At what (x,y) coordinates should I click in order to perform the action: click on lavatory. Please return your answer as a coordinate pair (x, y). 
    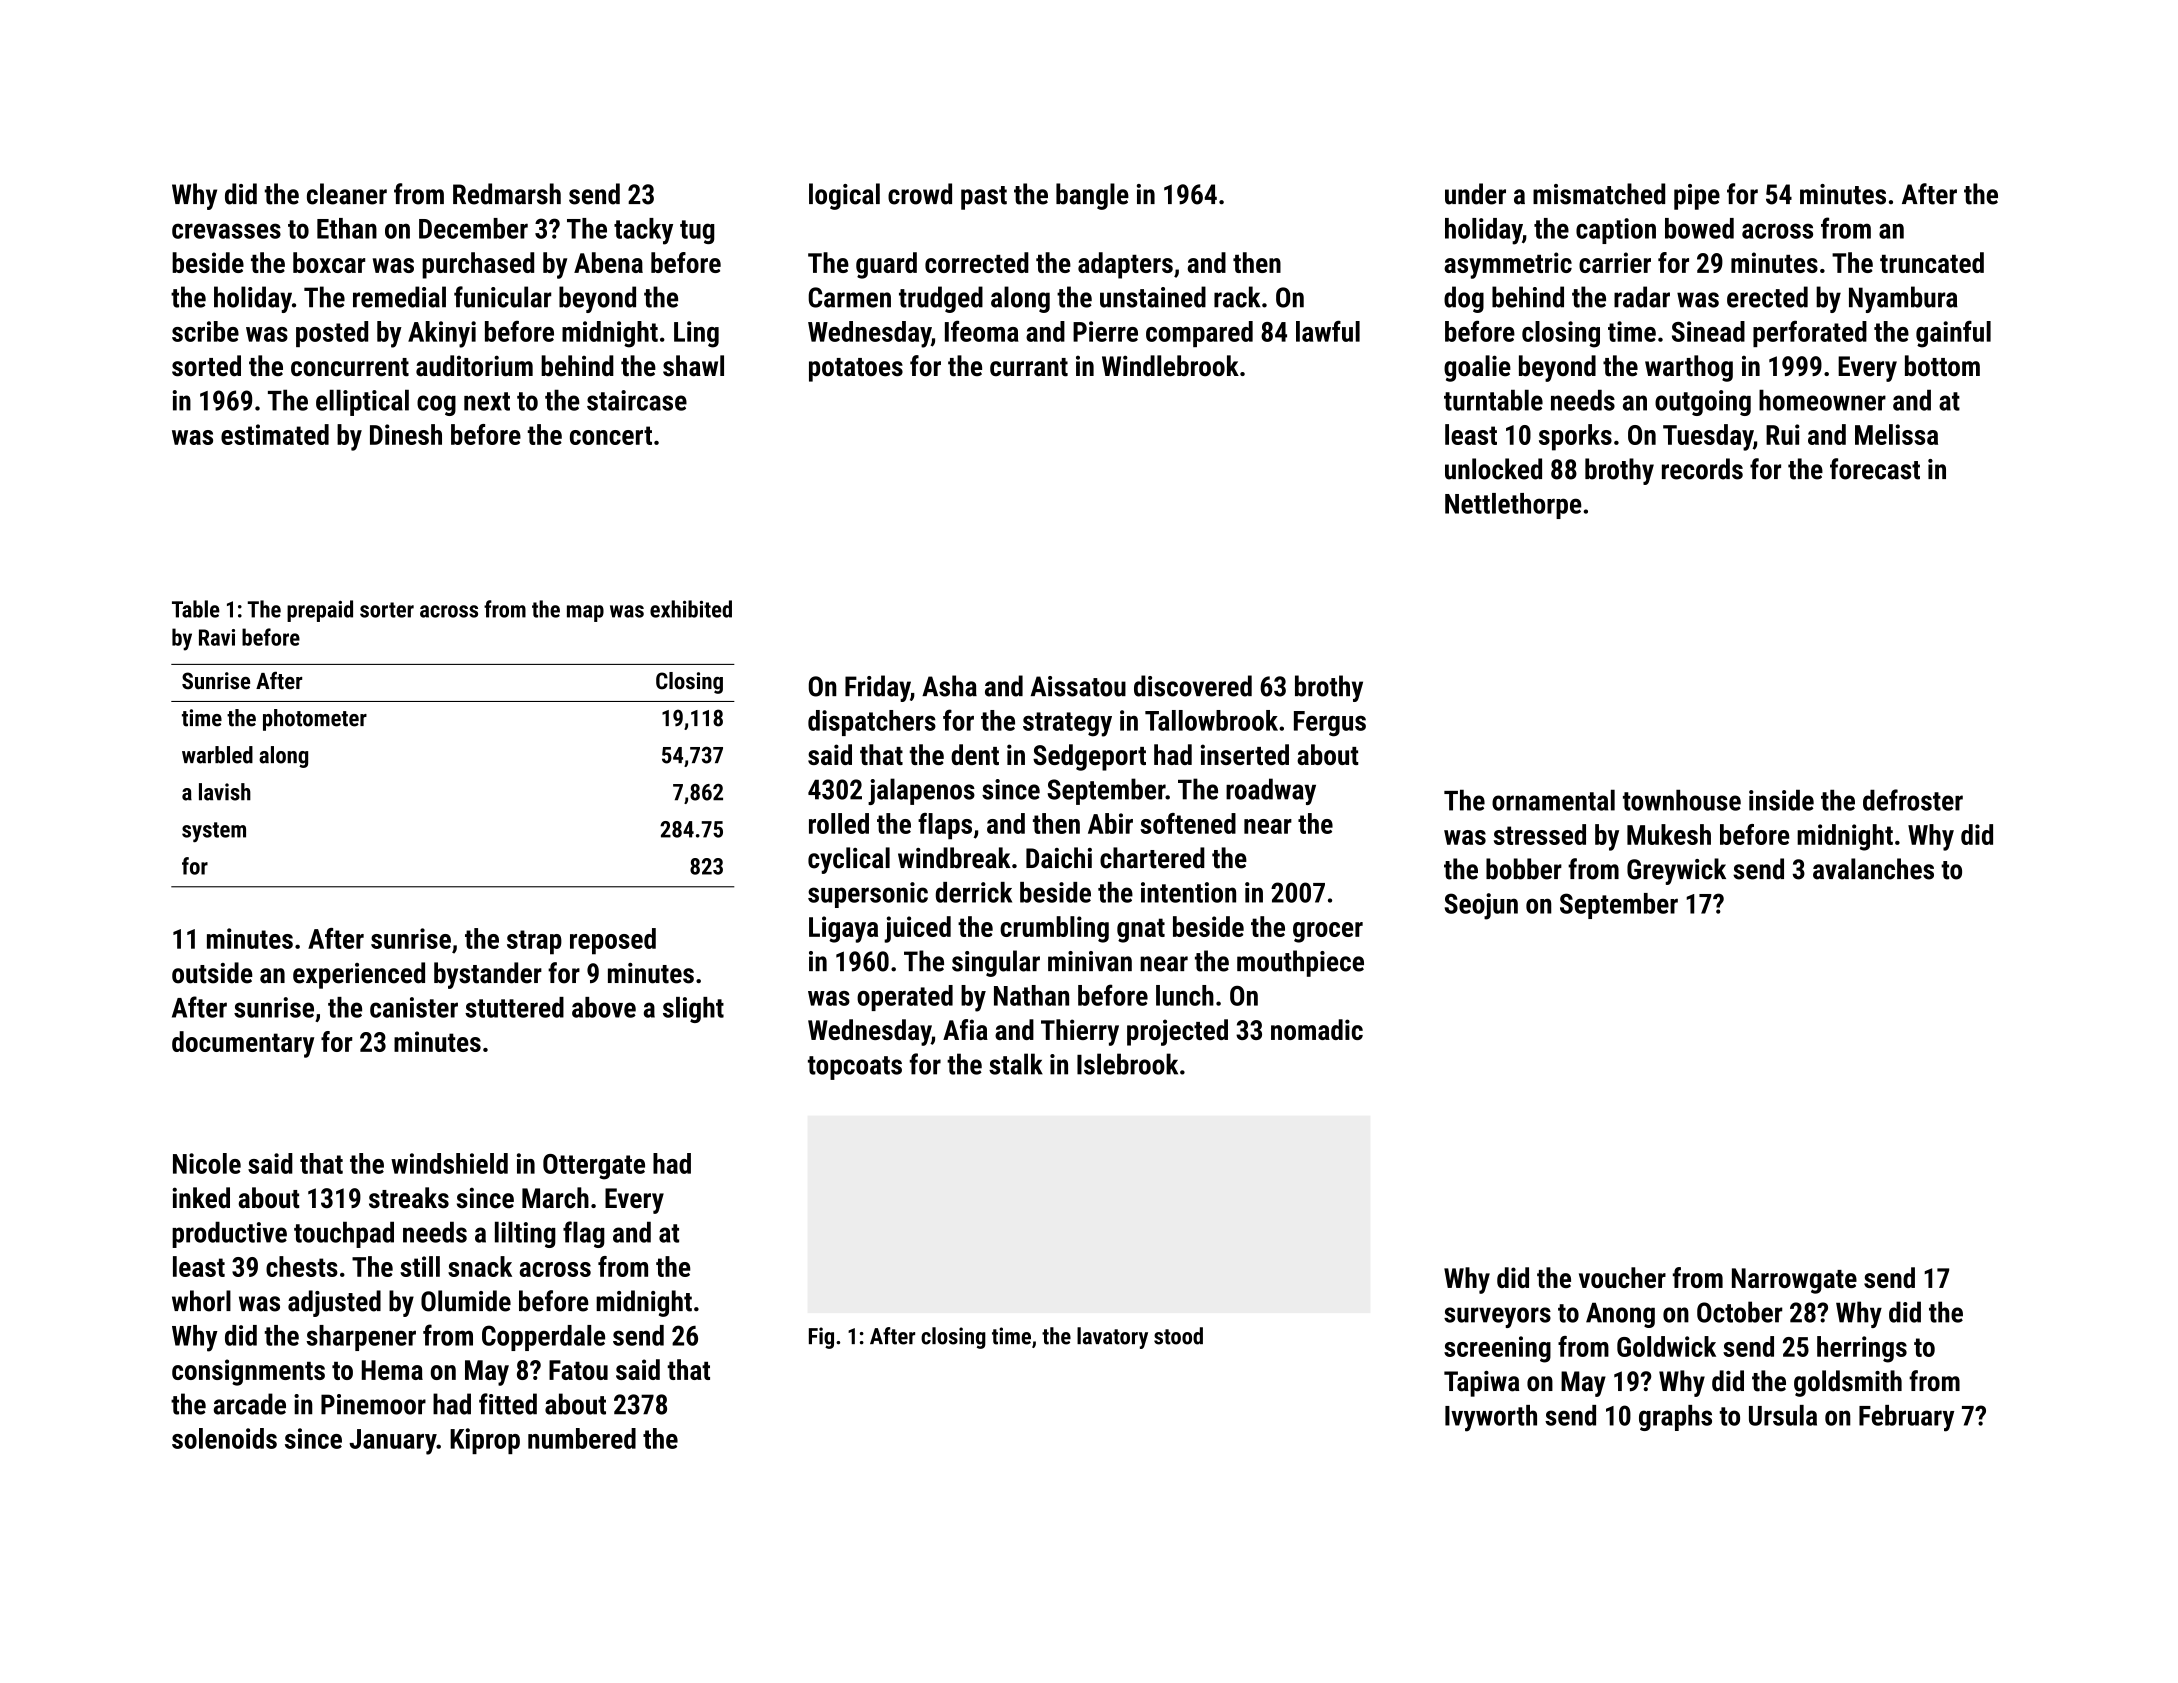
    Looking at the image, I should click on (1112, 1338).
